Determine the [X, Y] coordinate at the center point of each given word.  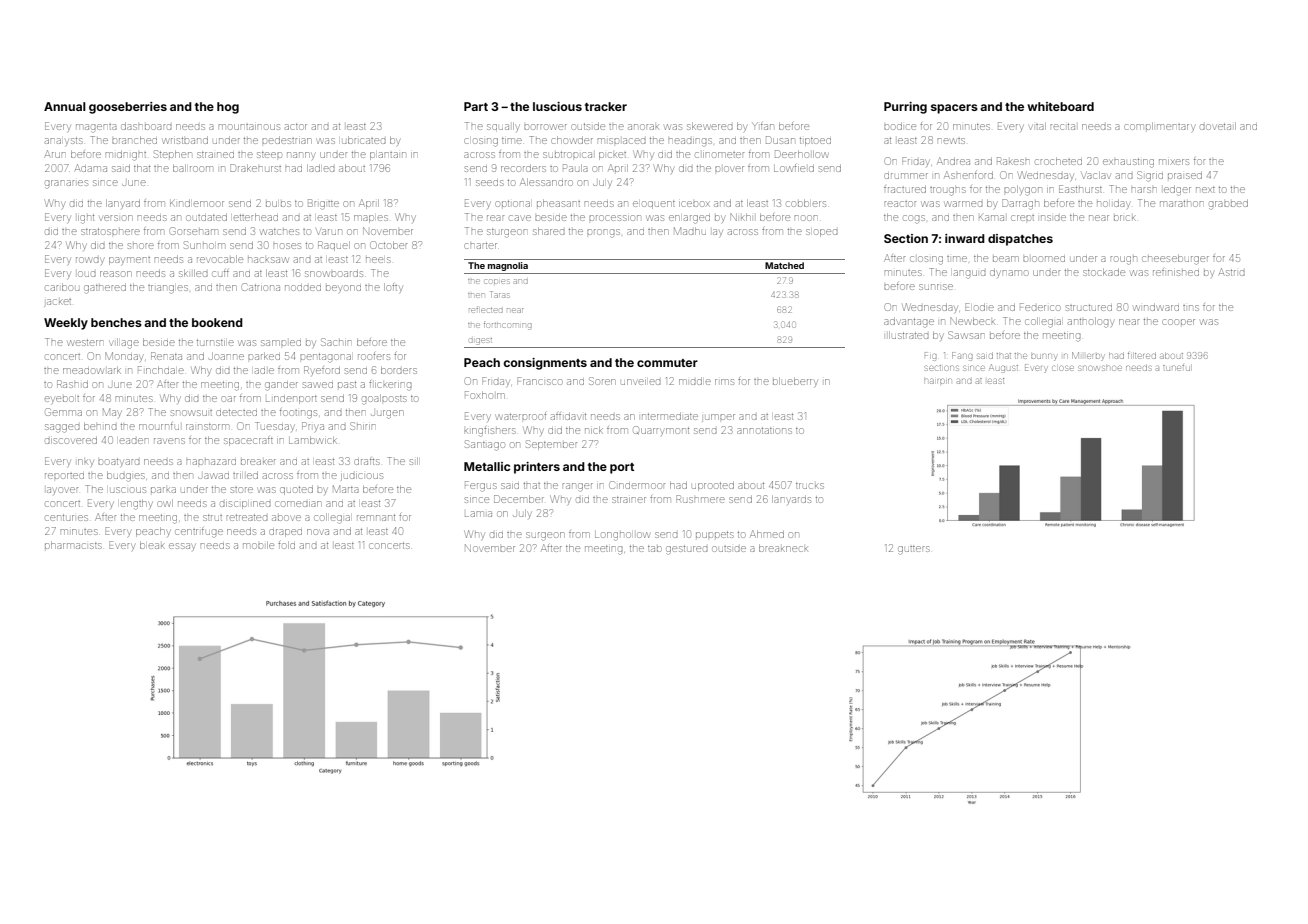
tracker [606, 106]
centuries [67, 518]
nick [594, 430]
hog [228, 108]
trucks [810, 486]
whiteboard [1060, 106]
